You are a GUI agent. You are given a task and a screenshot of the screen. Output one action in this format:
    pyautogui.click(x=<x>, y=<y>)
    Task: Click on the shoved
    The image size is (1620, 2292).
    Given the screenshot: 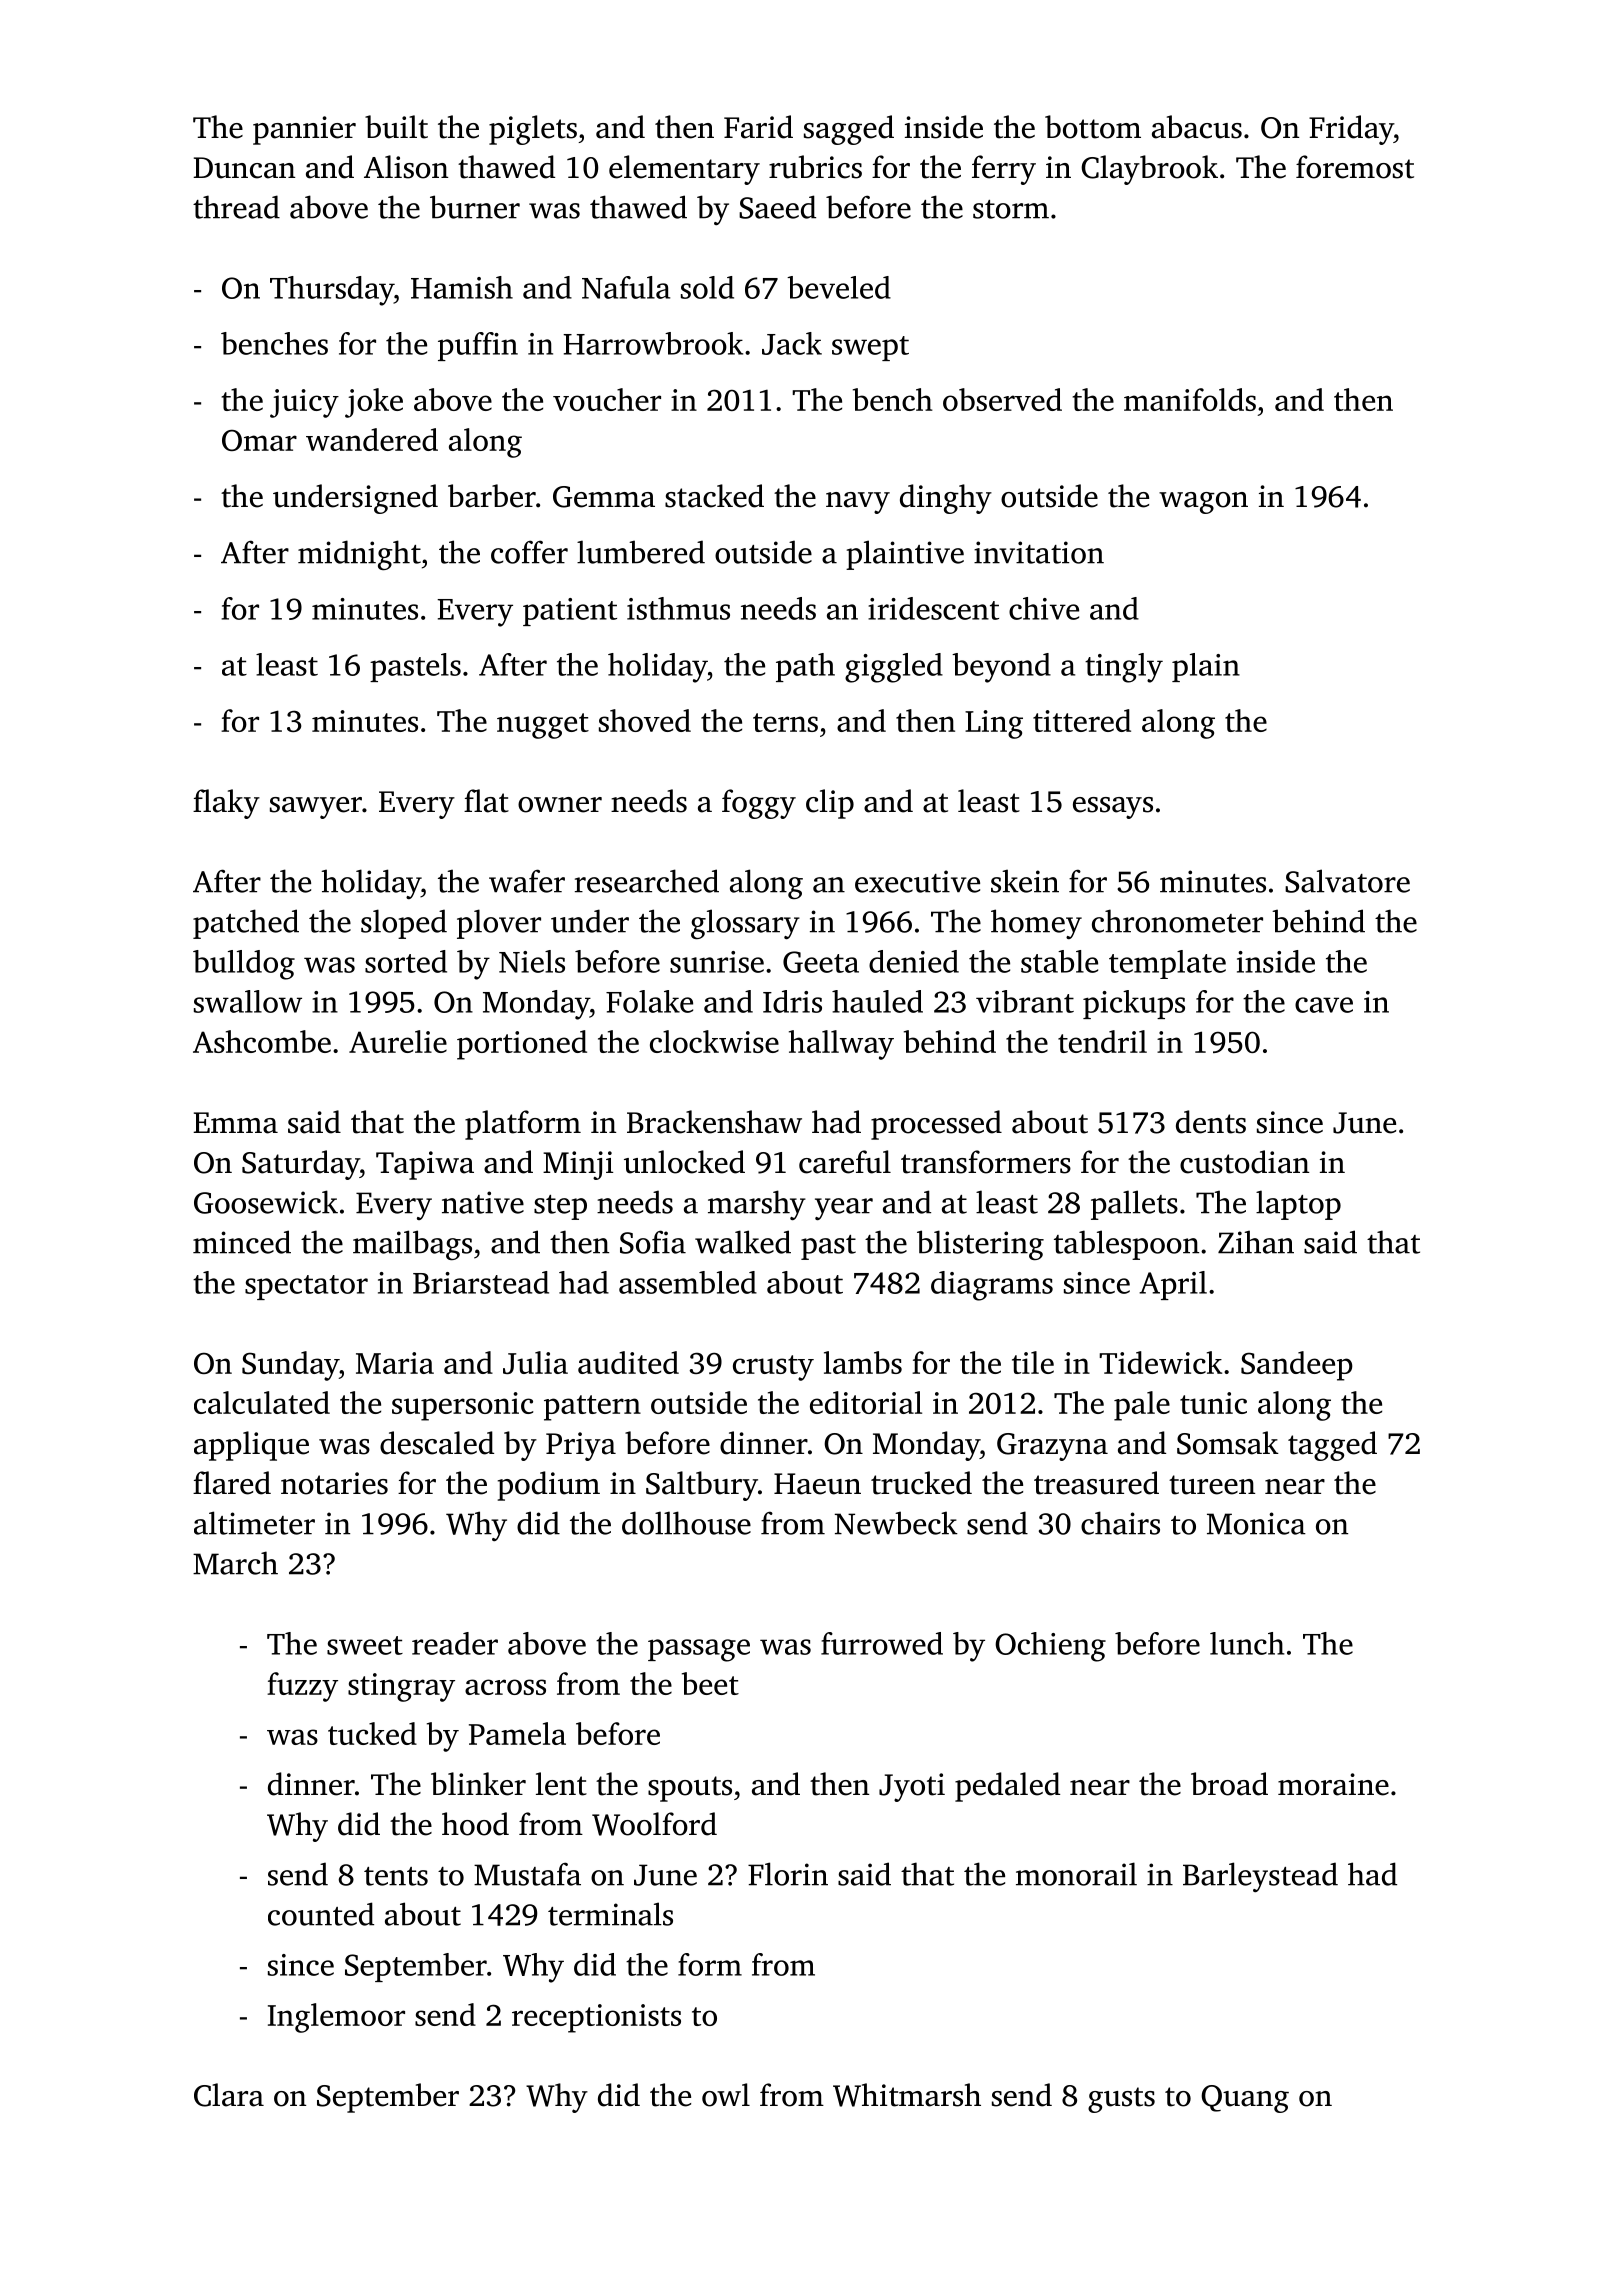 What is the action you would take?
    pyautogui.click(x=645, y=720)
